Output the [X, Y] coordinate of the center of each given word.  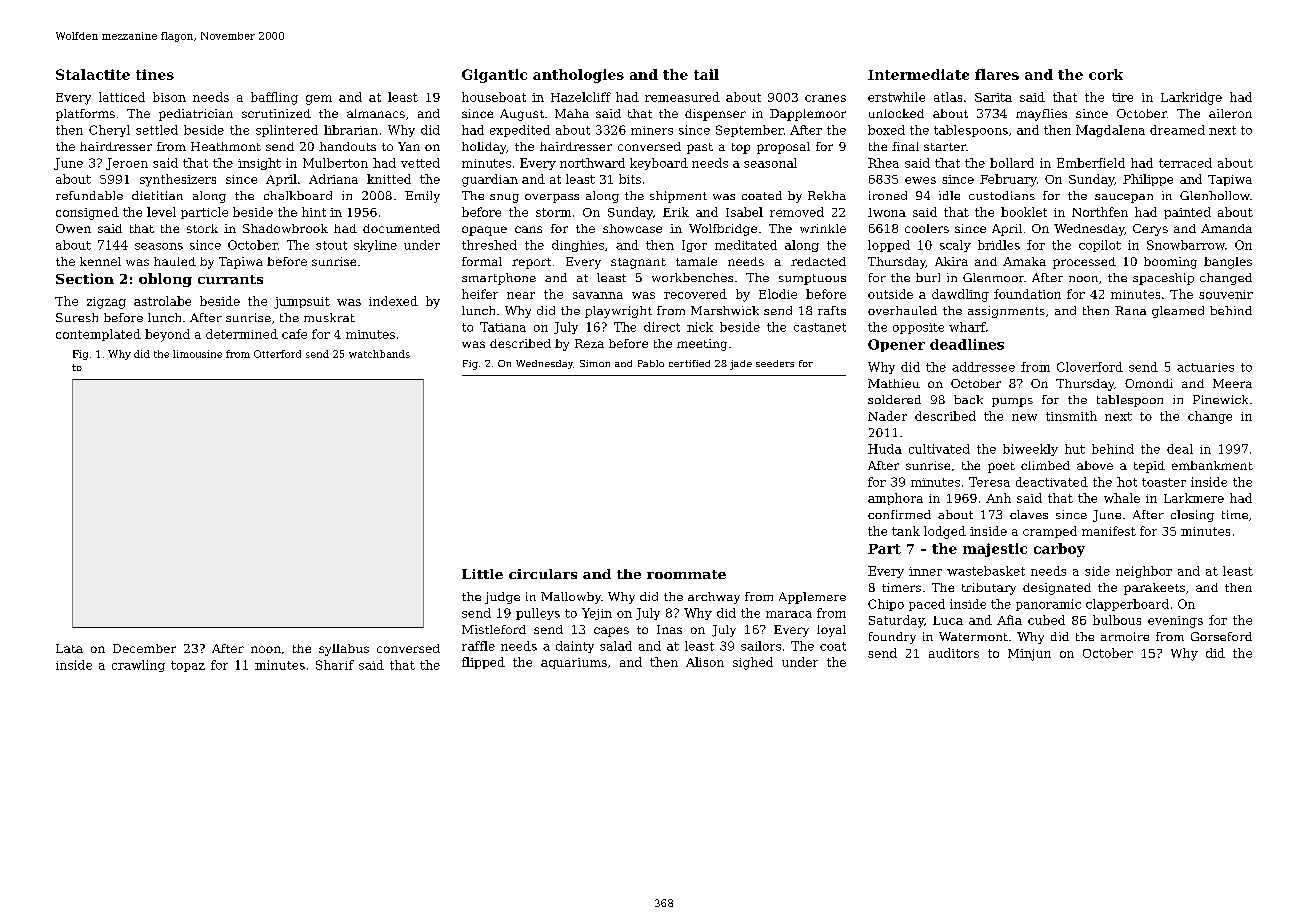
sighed [753, 663]
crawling [138, 666]
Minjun [1029, 655]
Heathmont [226, 146]
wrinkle [823, 228]
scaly [955, 246]
